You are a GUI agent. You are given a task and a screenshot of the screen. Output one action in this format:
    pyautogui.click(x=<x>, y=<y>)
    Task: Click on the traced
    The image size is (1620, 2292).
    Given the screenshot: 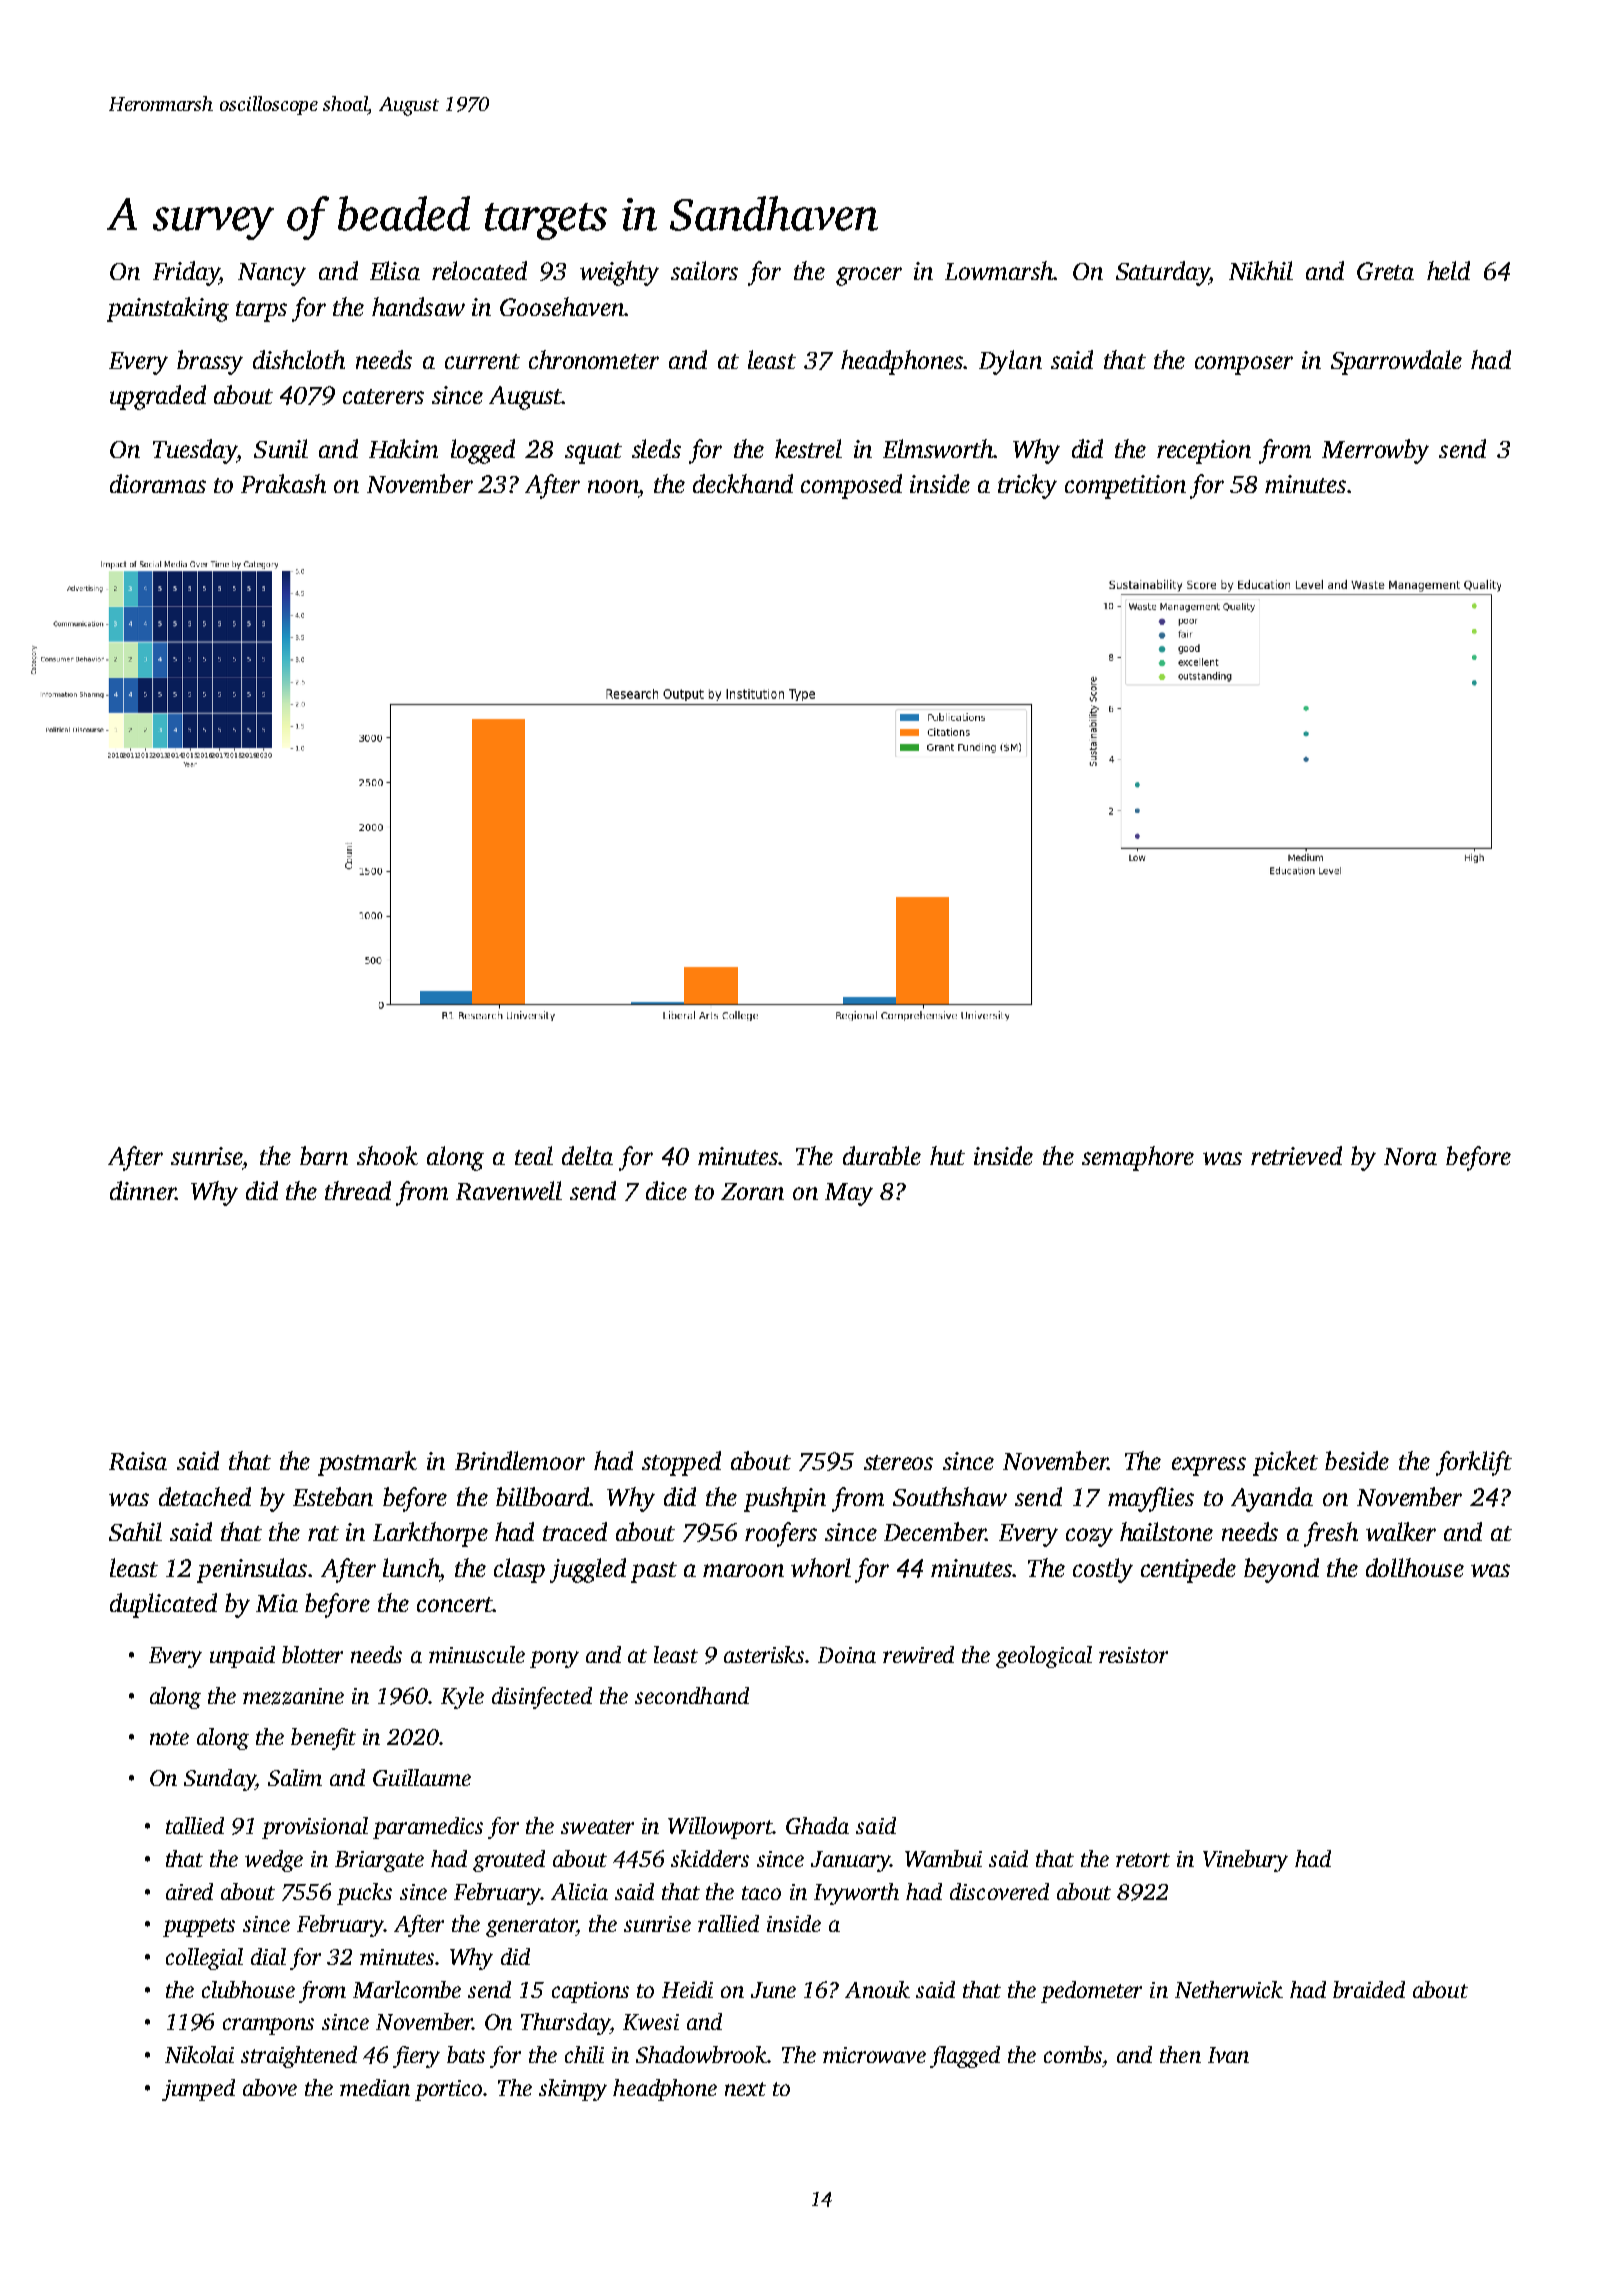 What is the action you would take?
    pyautogui.click(x=575, y=1531)
